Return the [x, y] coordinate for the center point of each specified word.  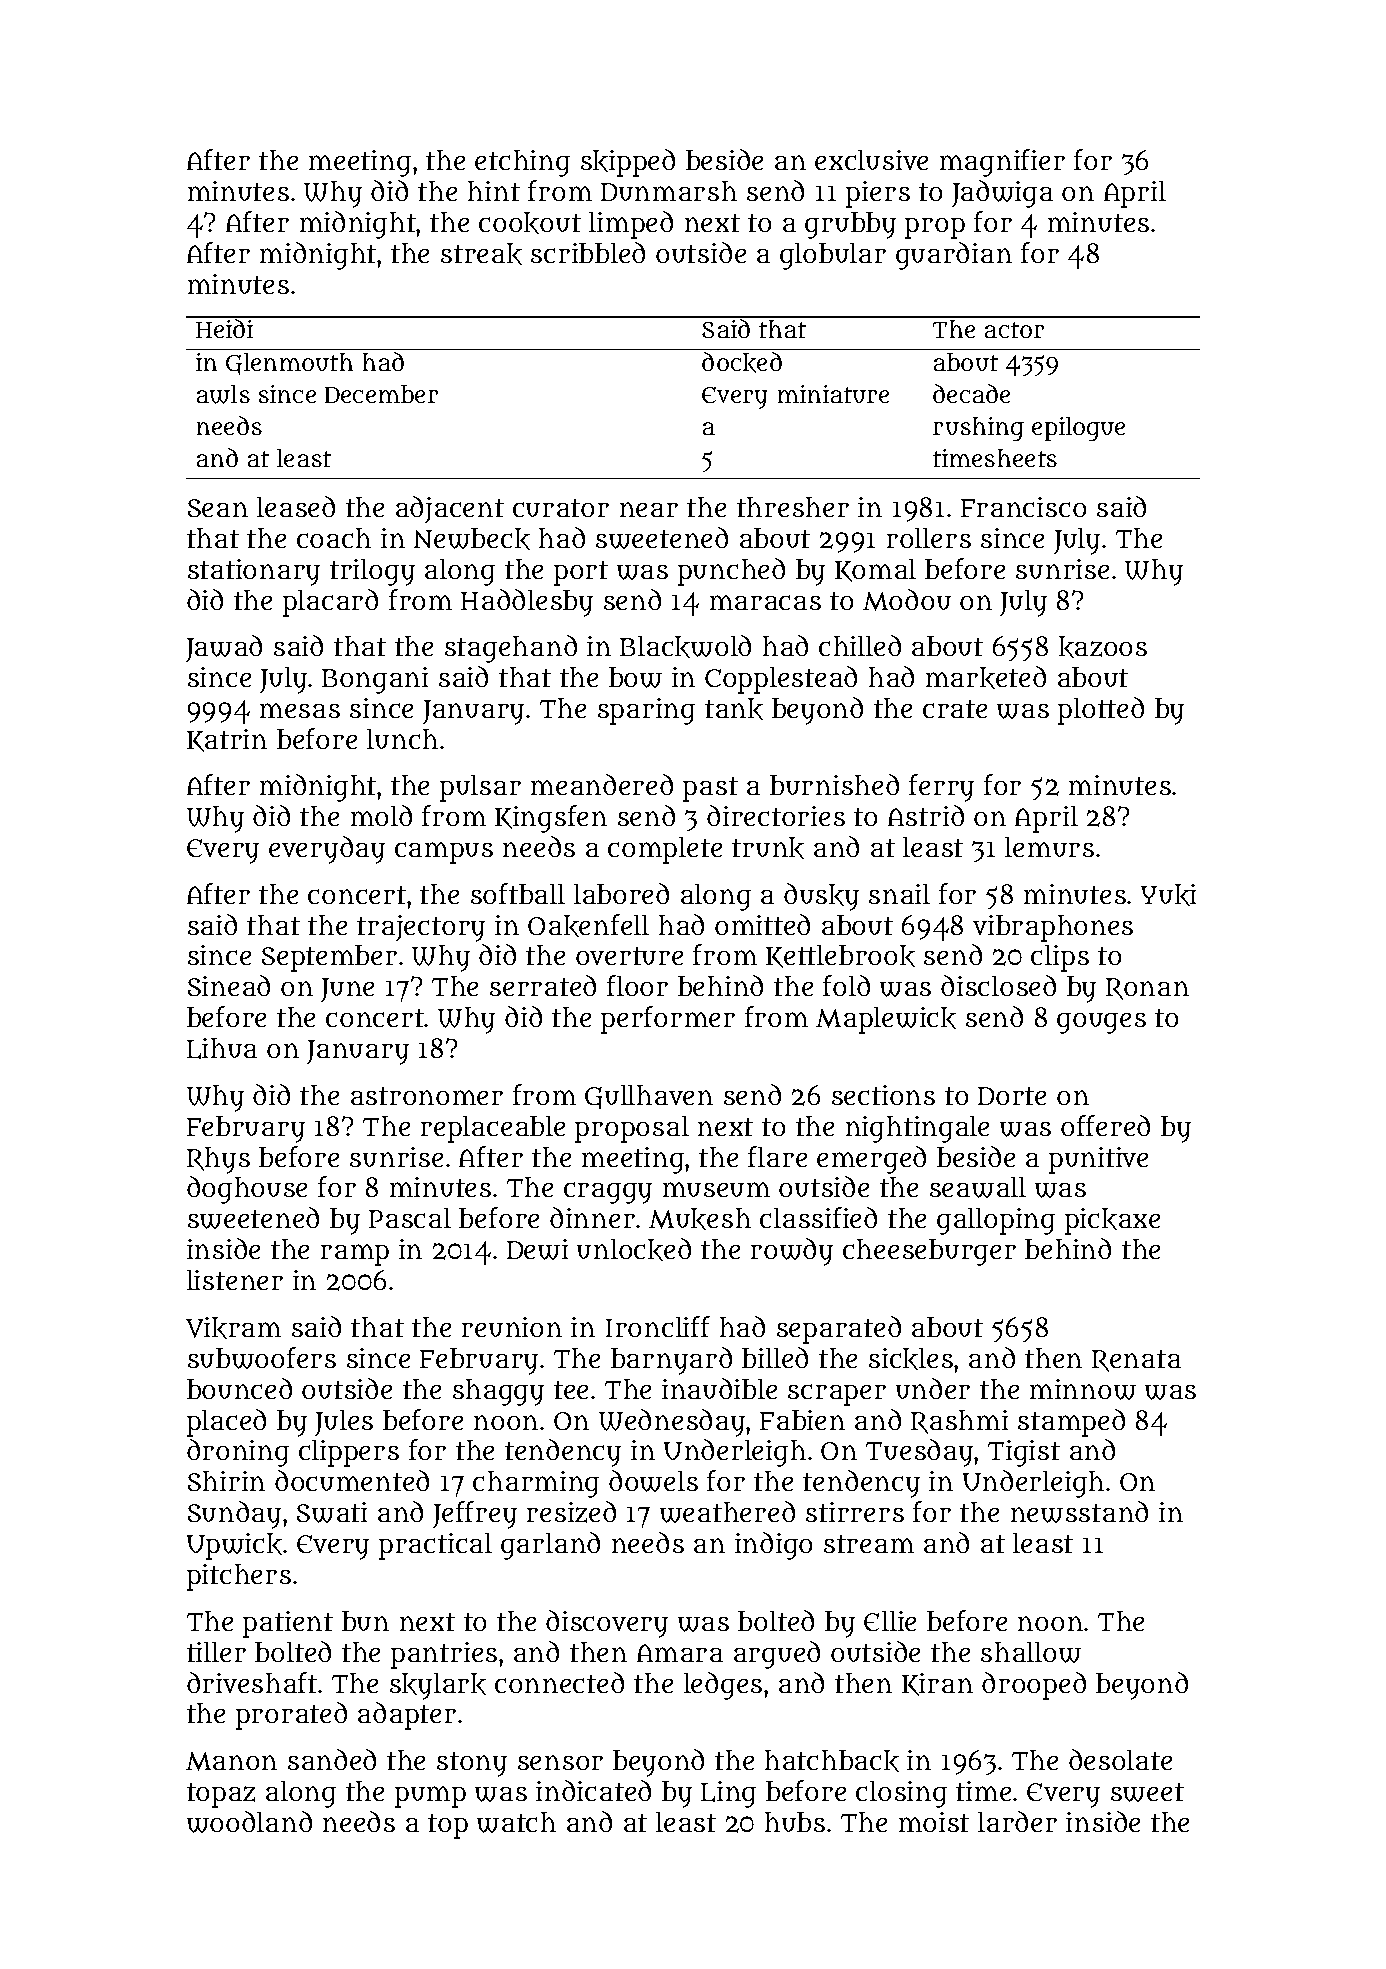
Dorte [1012, 1096]
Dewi [537, 1249]
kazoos [1103, 647]
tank [734, 709]
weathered [727, 1512]
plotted [1101, 711]
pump [430, 1797]
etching [522, 163]
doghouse [247, 1190]
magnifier [1002, 163]
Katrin [227, 740]
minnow [1083, 1389]
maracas [765, 602]
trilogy [372, 572]
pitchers [239, 1577]
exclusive [871, 160]
